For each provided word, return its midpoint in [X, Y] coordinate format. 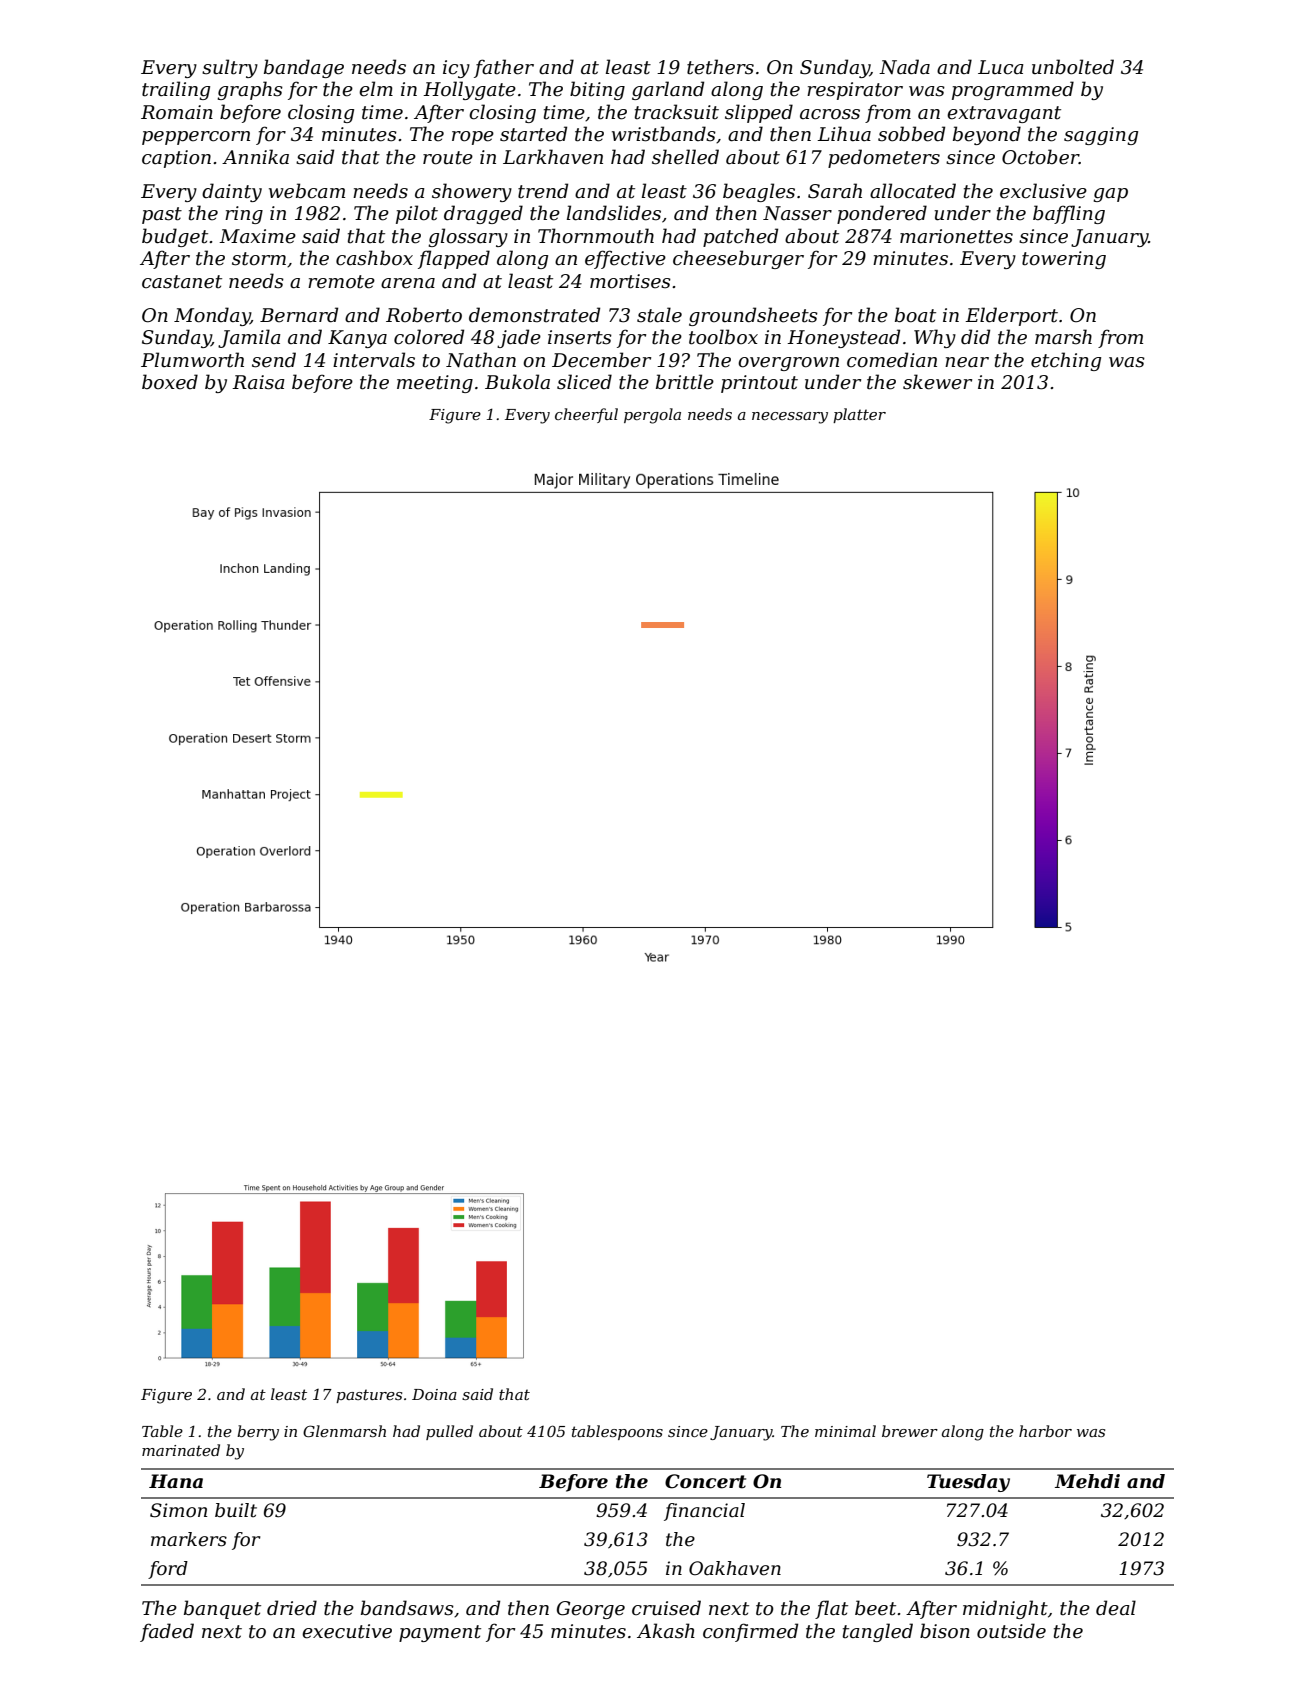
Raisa [258, 382]
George [591, 1610]
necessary [790, 418]
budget [175, 237]
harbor [1045, 1431]
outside [1011, 1631]
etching [1066, 361]
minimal [845, 1431]
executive [347, 1631]
